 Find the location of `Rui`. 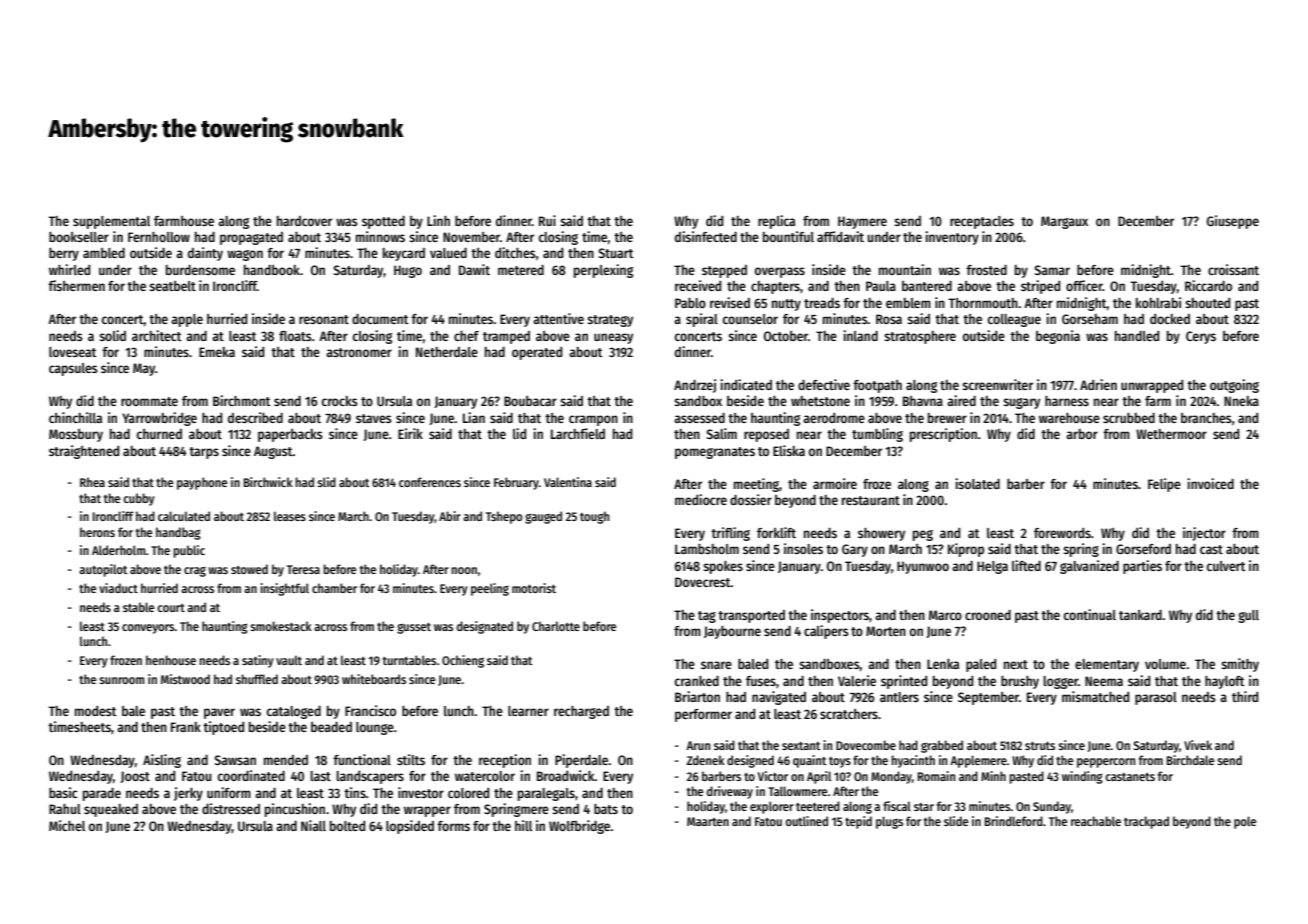

Rui is located at coordinates (547, 220).
